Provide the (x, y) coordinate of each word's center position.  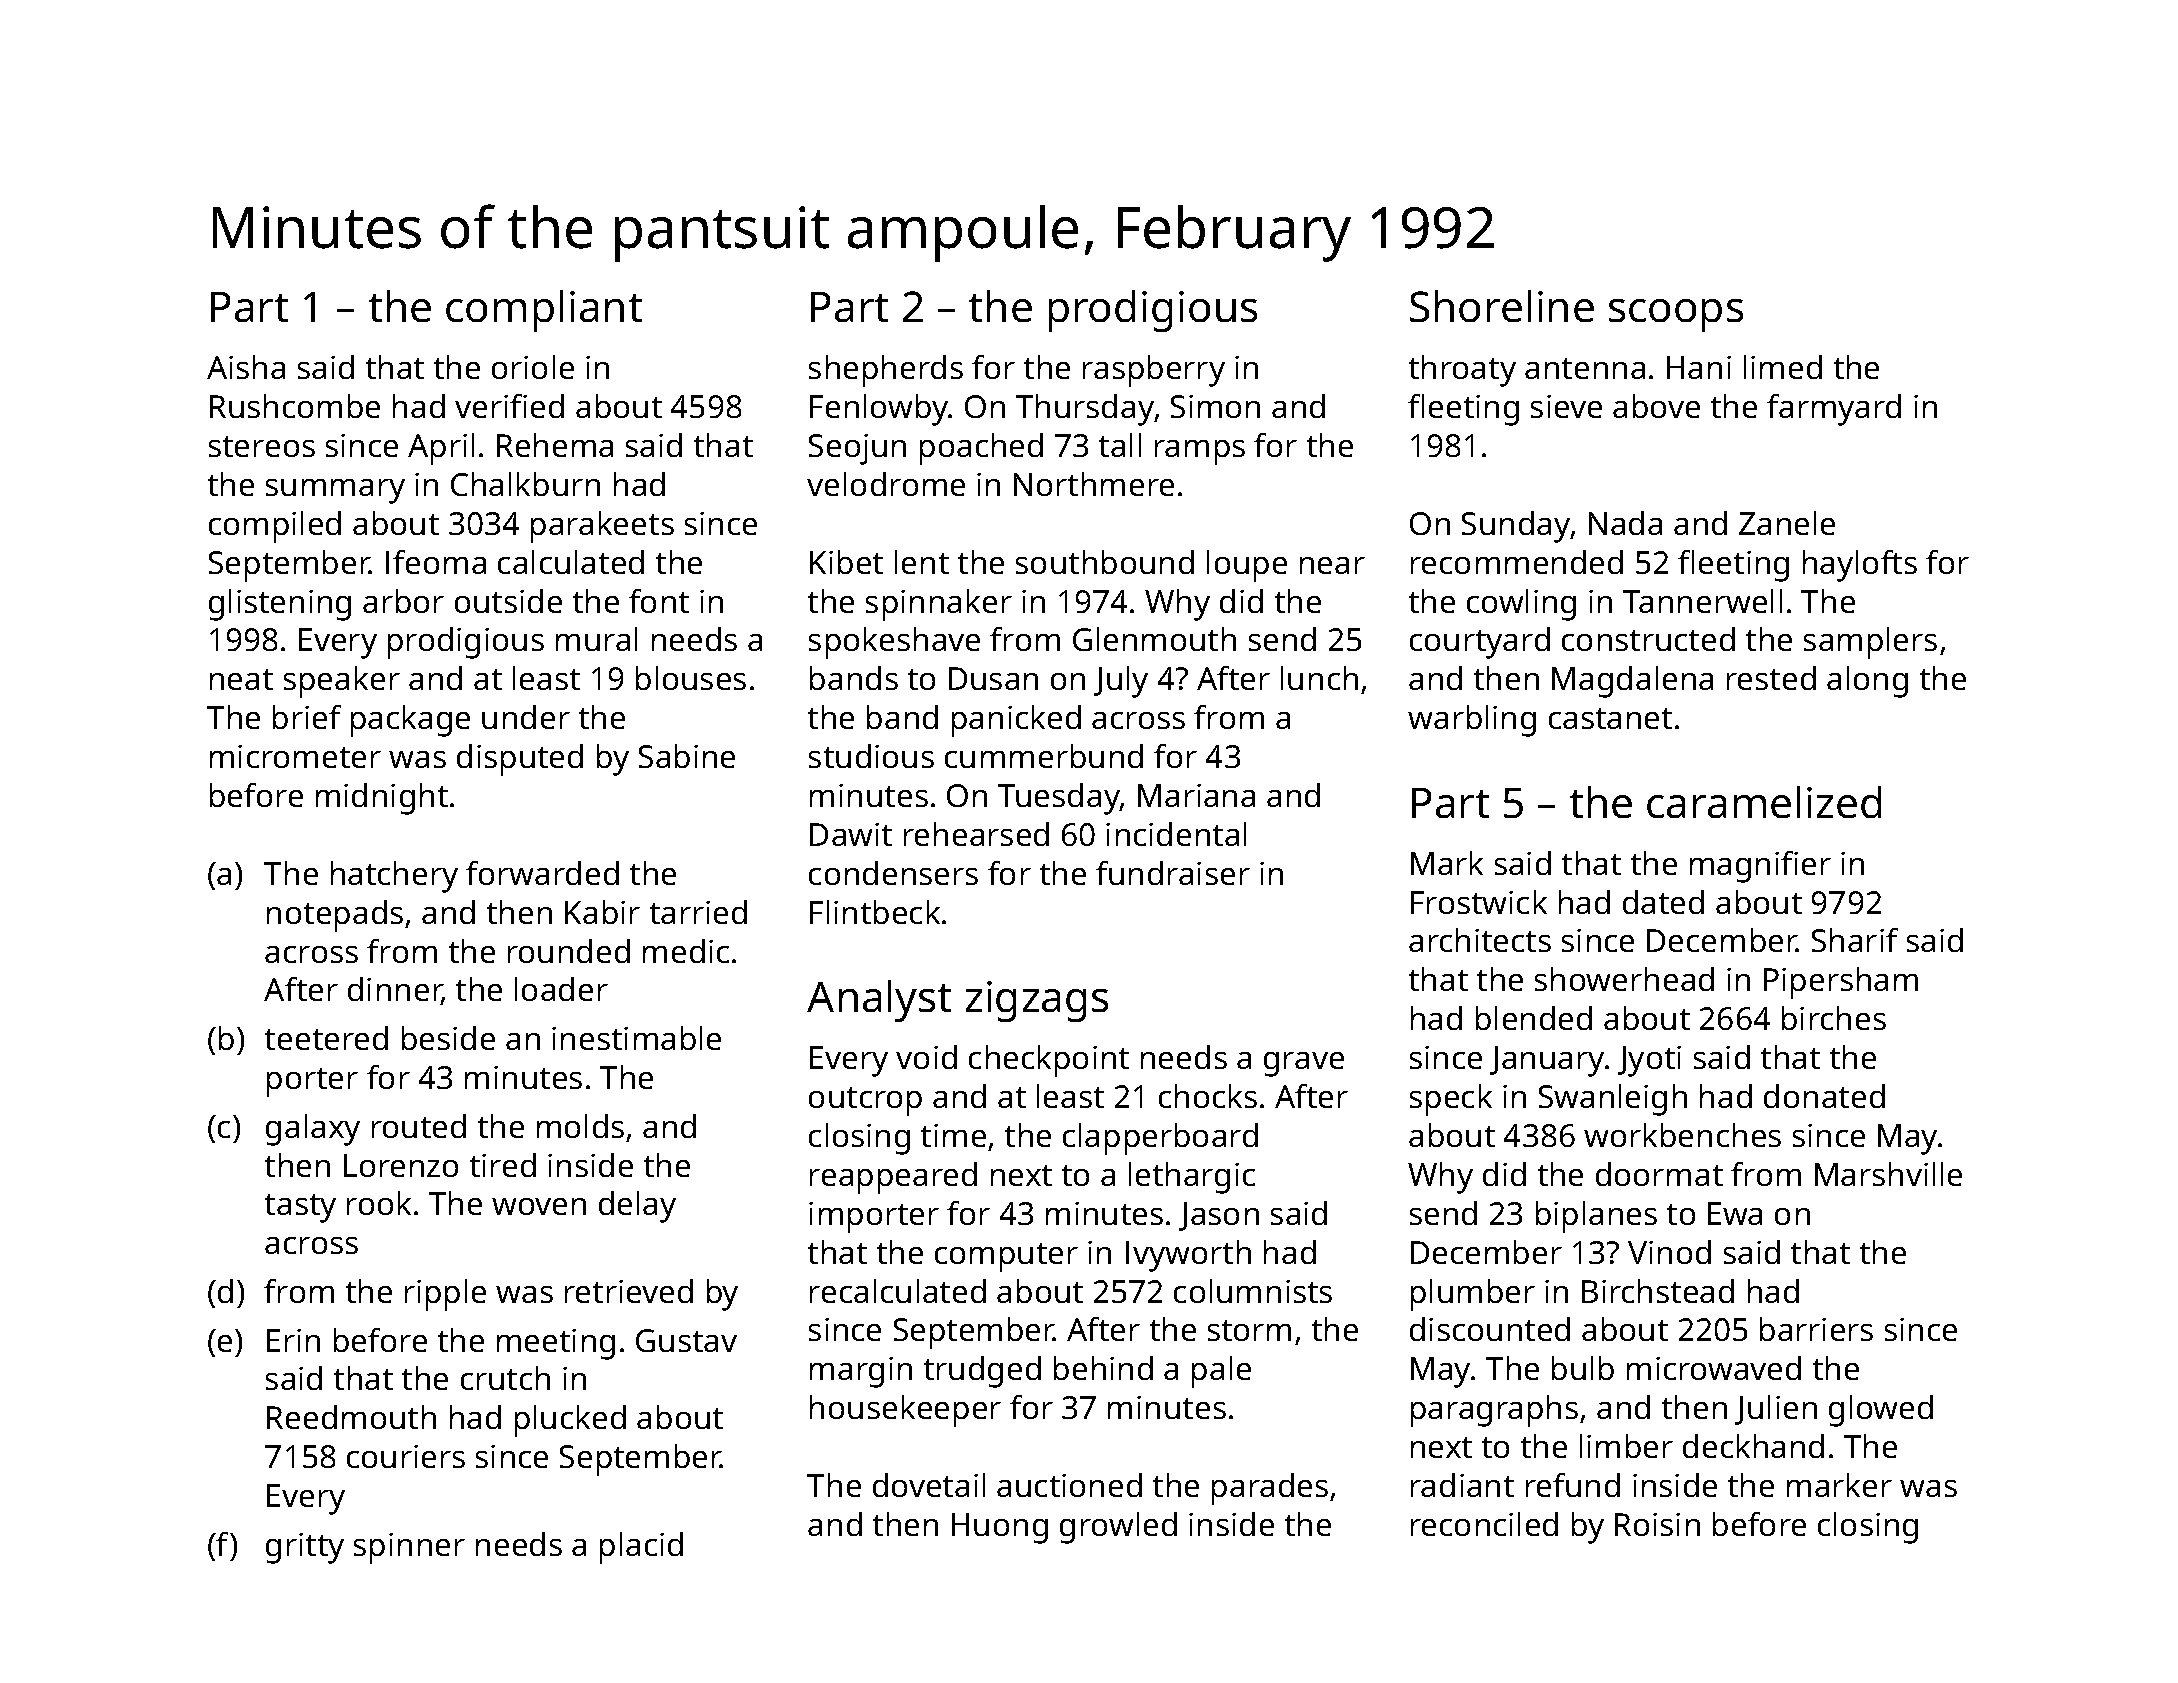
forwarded (542, 873)
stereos (262, 446)
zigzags (1037, 1001)
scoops (1676, 315)
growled (1118, 1528)
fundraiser (1173, 873)
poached (981, 449)
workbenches (1682, 1135)
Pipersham (1841, 983)
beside (448, 1038)
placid (641, 1548)
